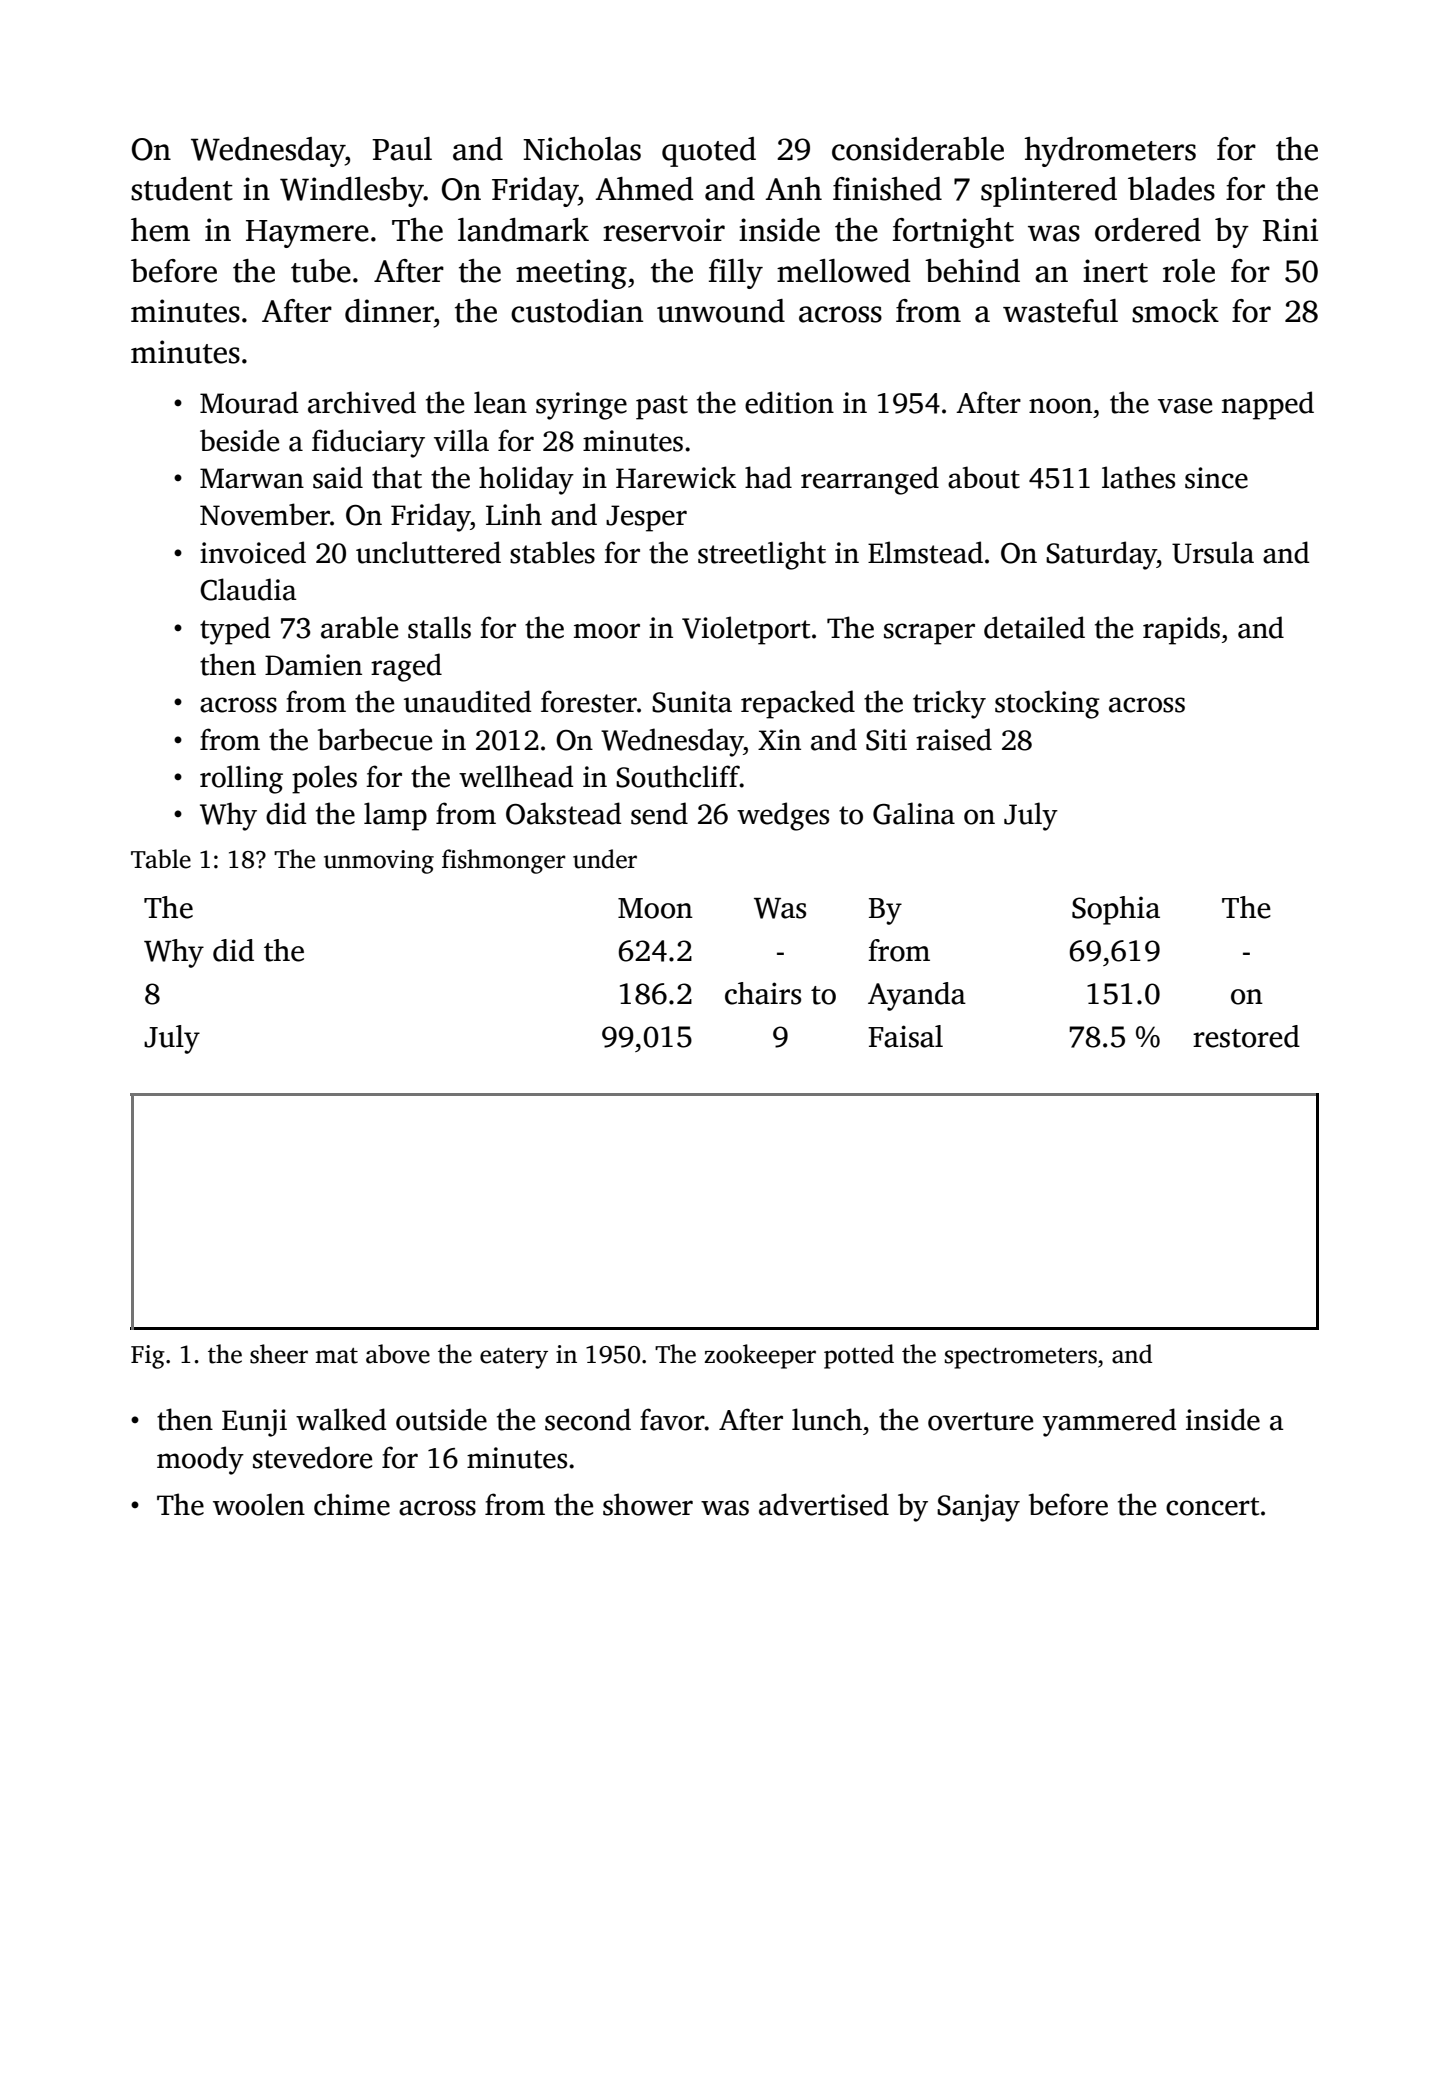  Describe the element at coordinates (859, 1356) in the page. I see `potted` at that location.
